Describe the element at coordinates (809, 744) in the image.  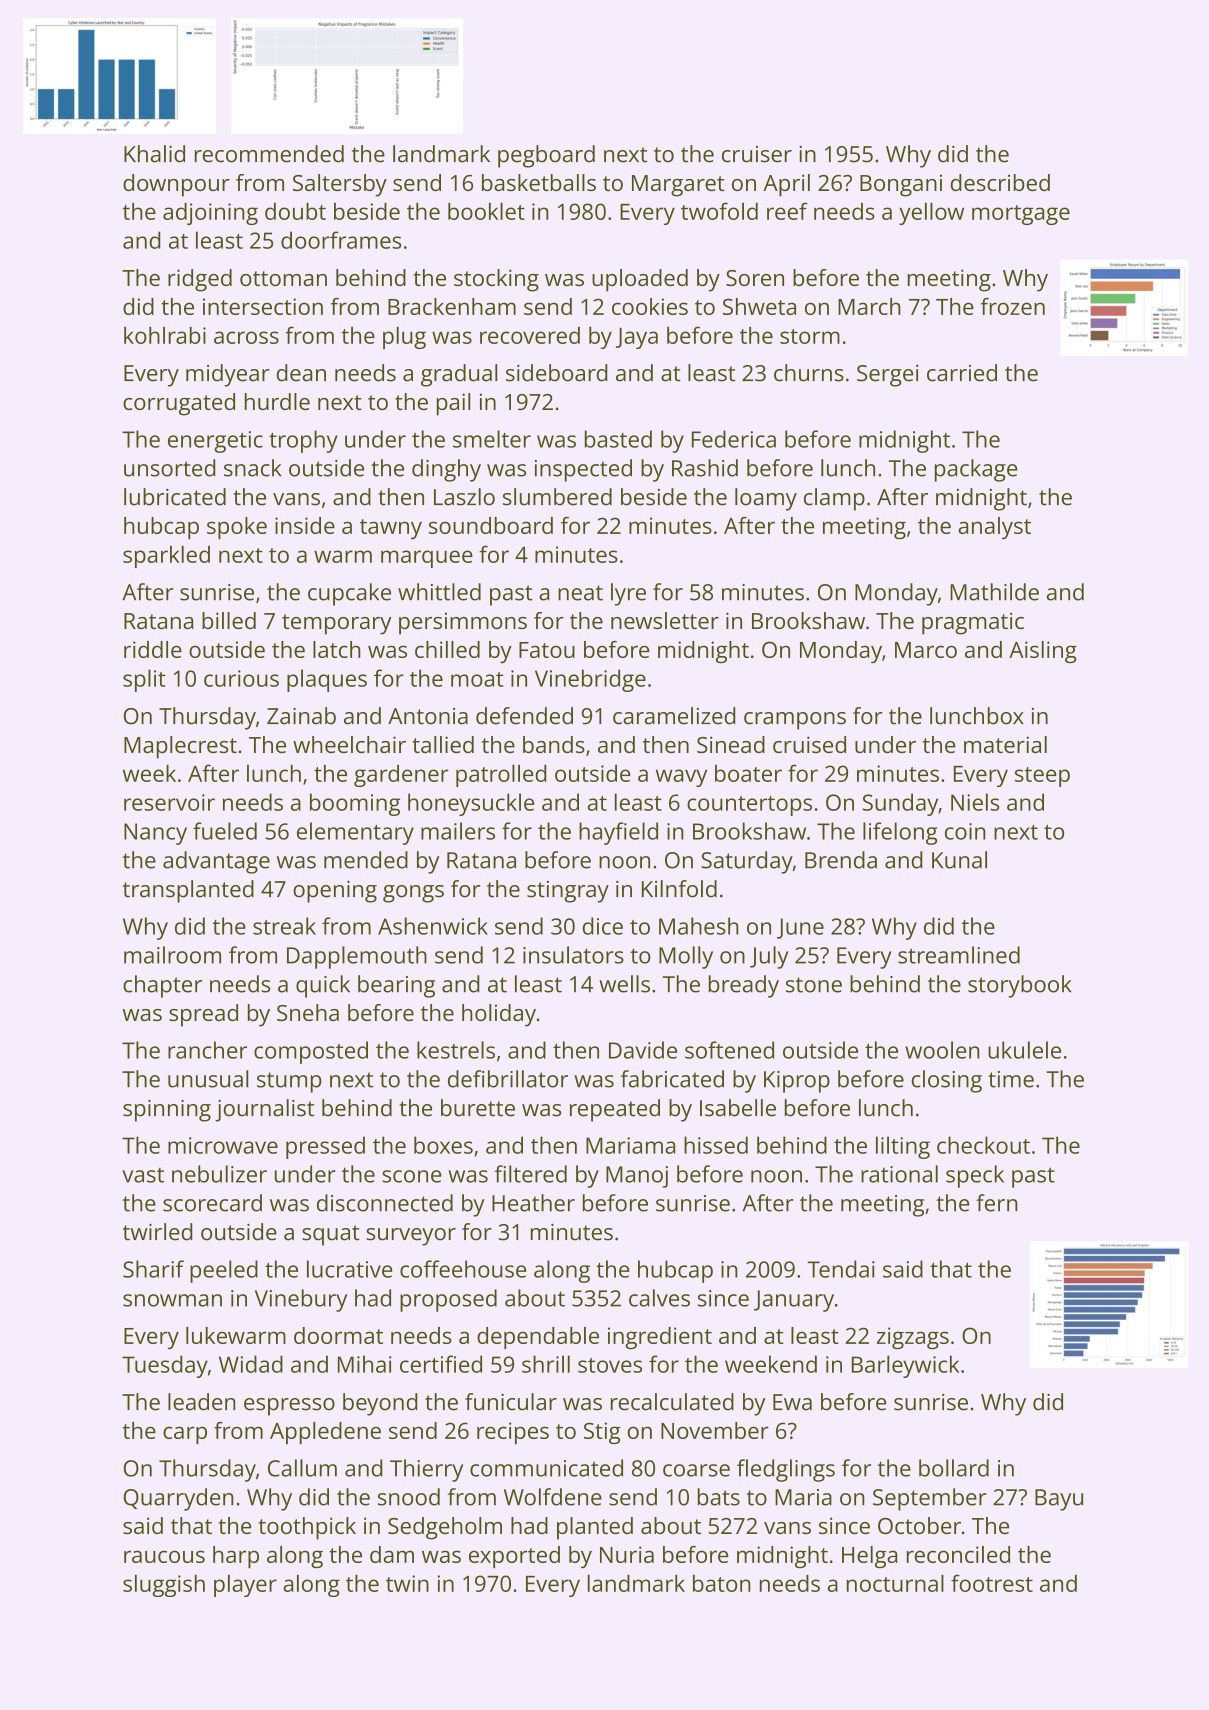
I see `cruised` at that location.
